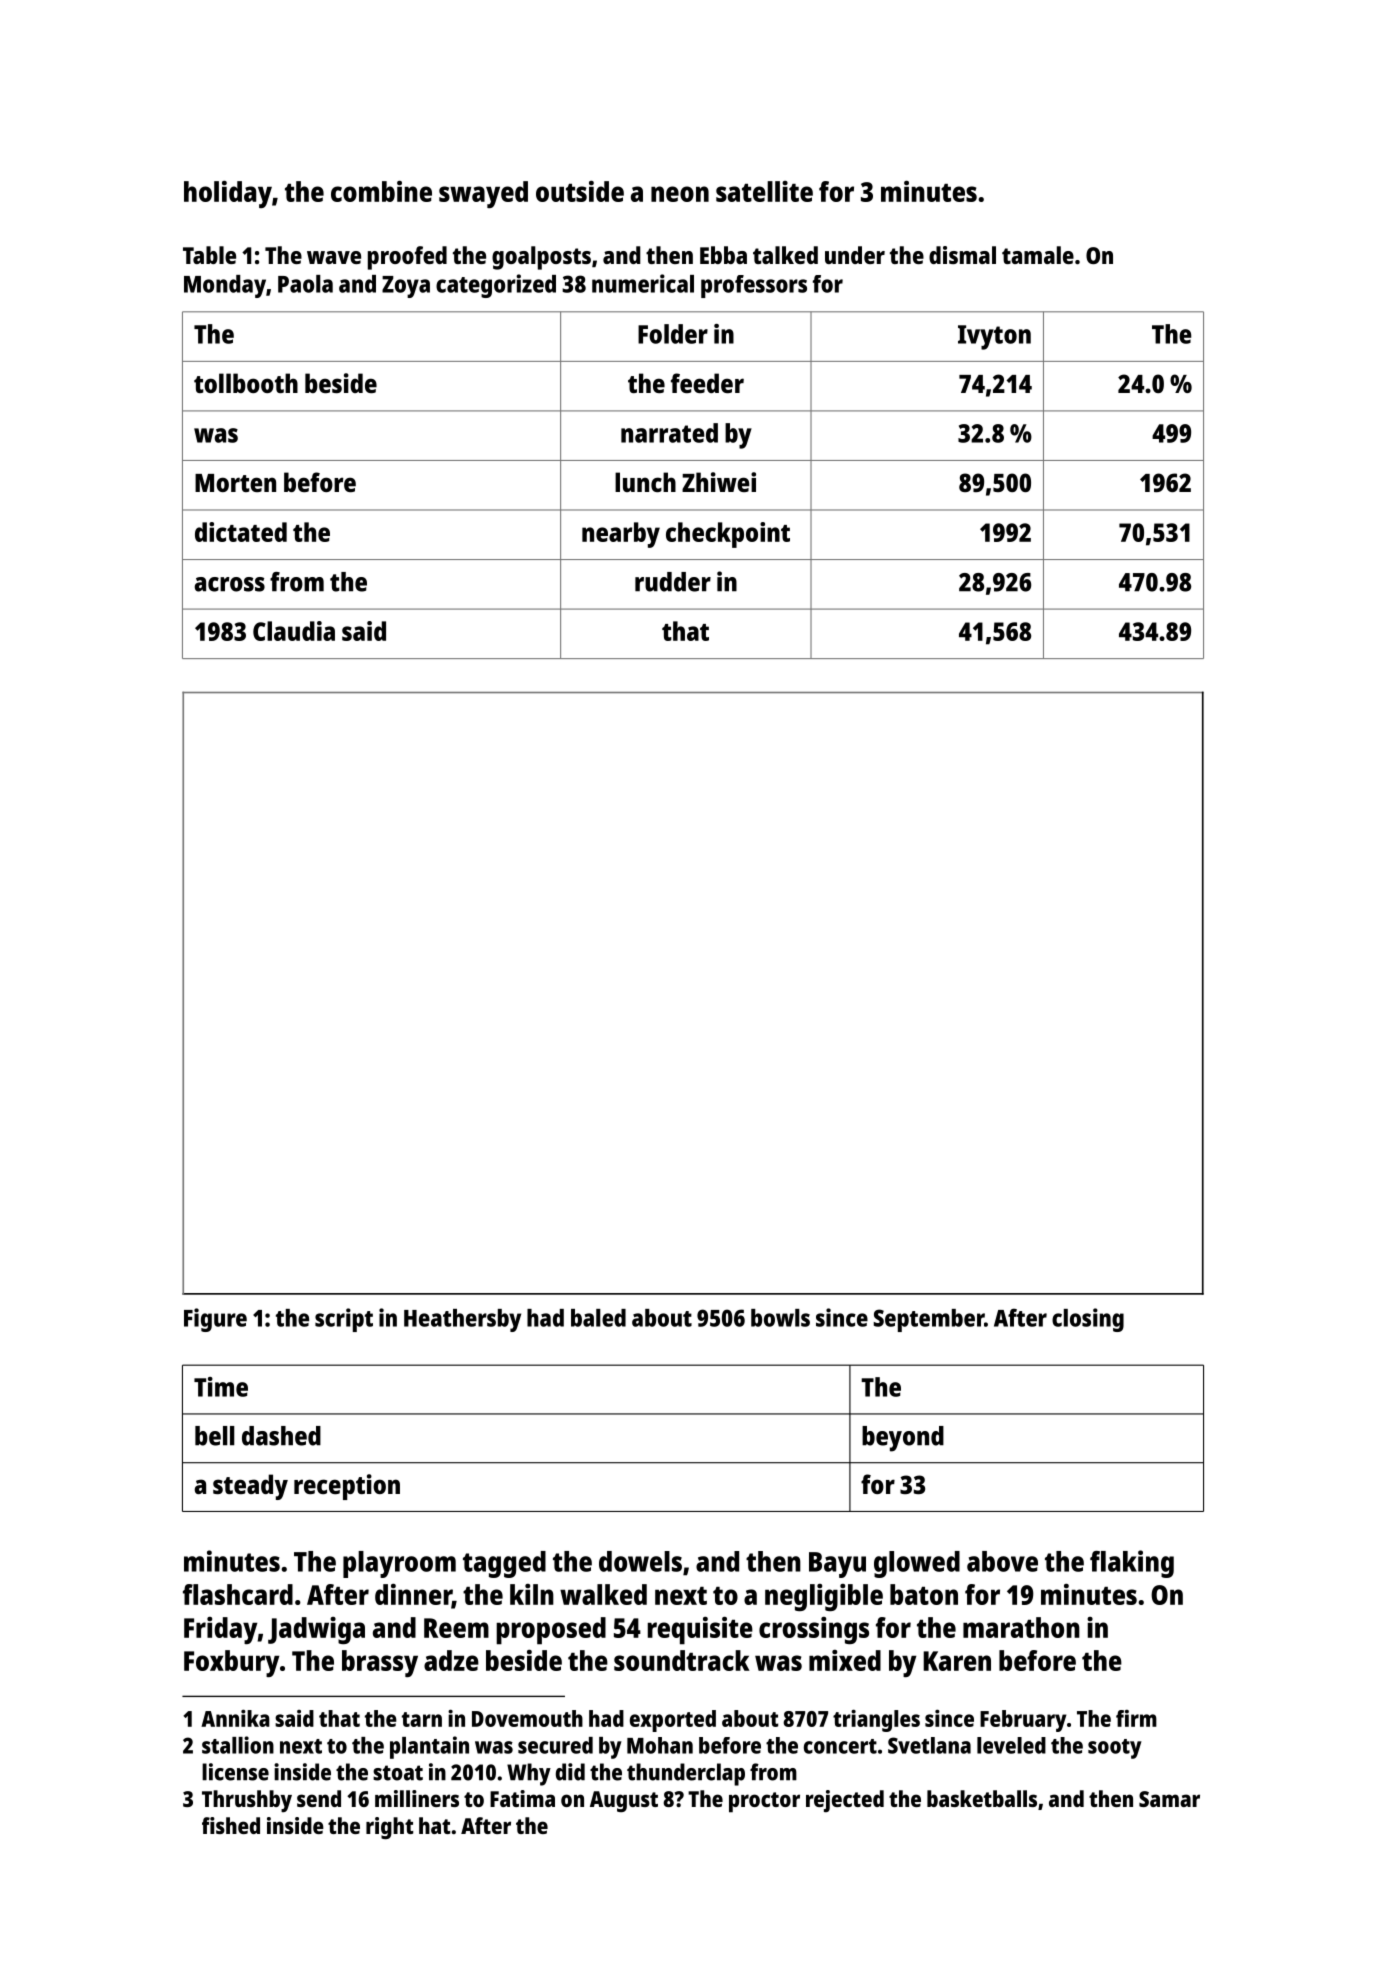 The image size is (1386, 1969). Describe the element at coordinates (780, 1318) in the screenshot. I see `bowls` at that location.
